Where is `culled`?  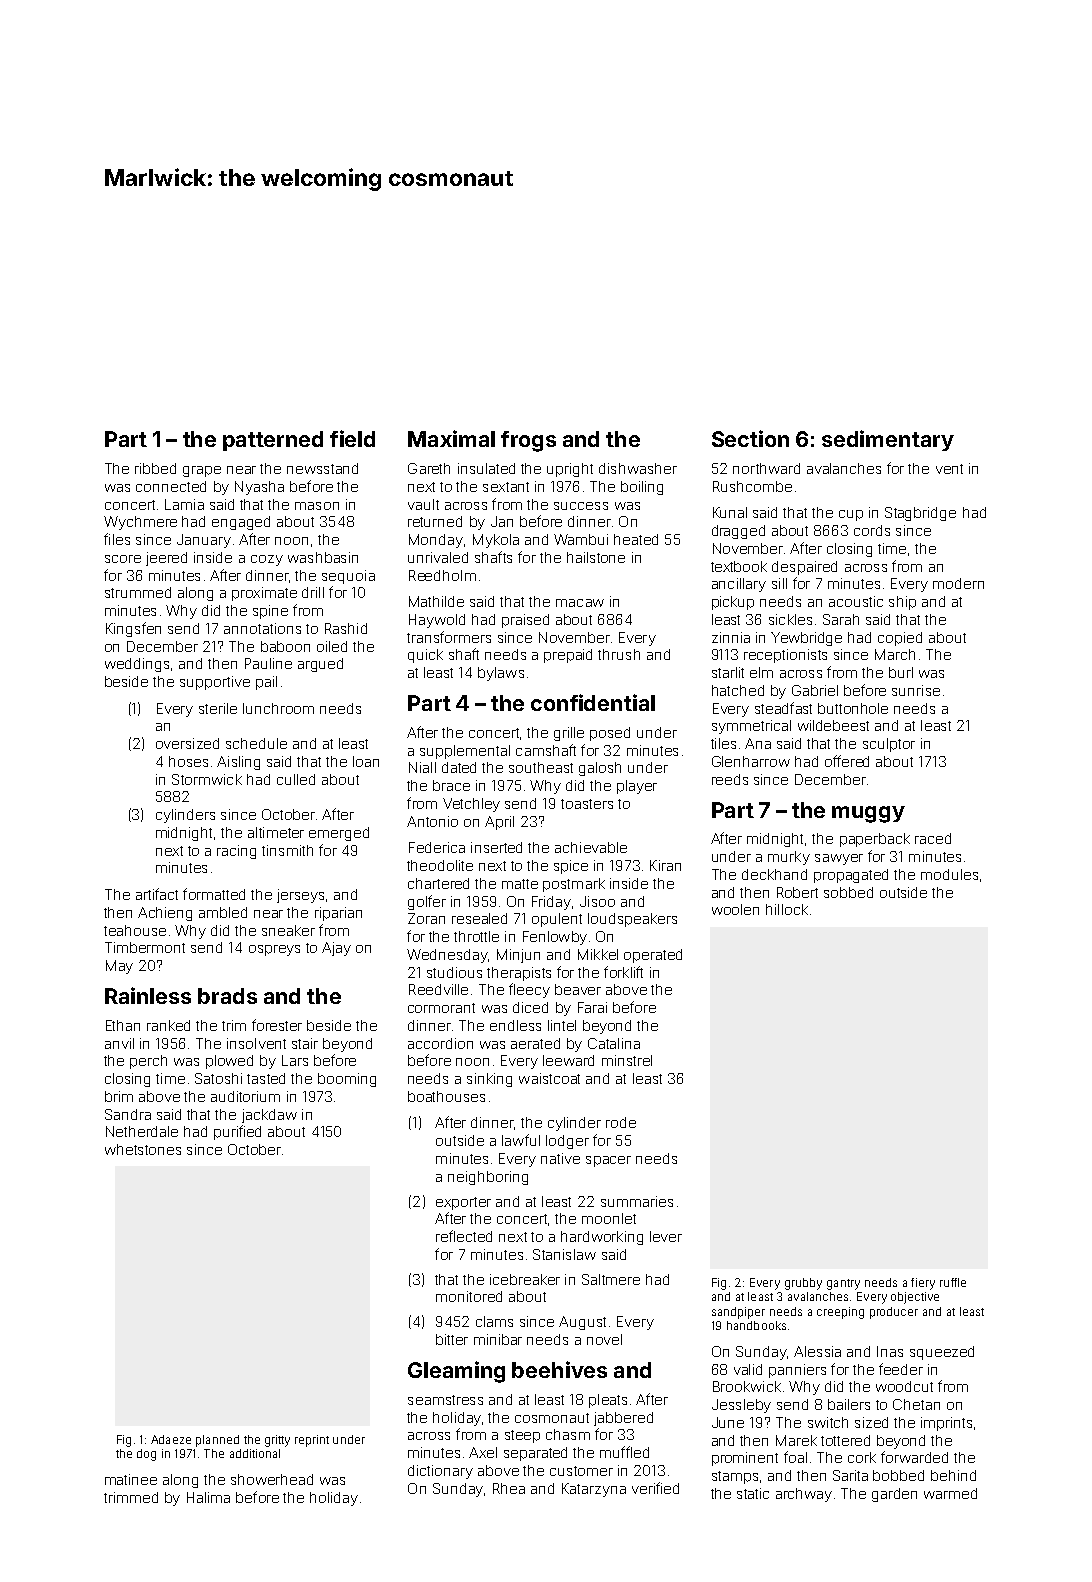 culled is located at coordinates (296, 779).
